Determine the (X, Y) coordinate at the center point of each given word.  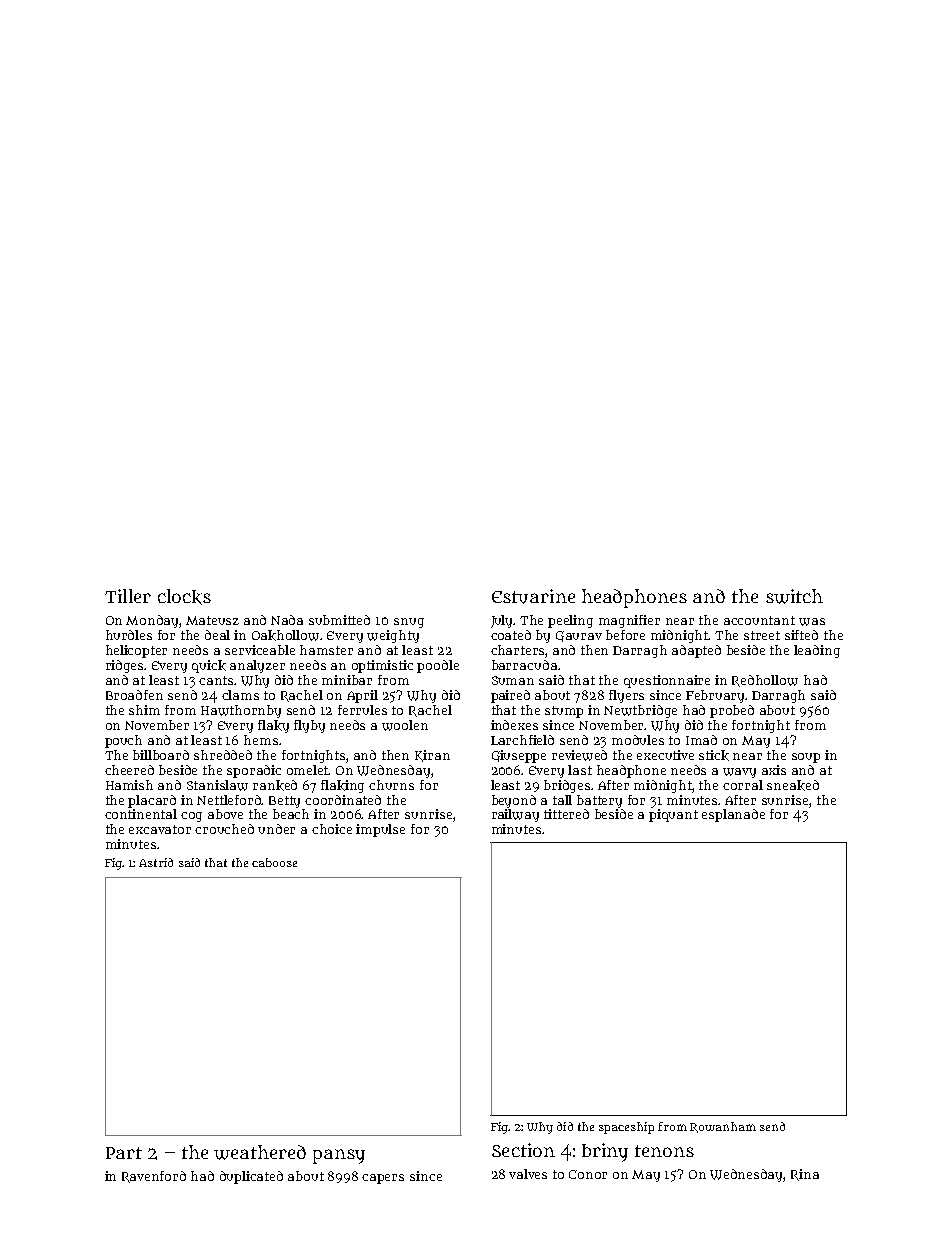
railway (515, 815)
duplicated (251, 1177)
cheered (129, 770)
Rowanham (723, 1127)
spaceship (626, 1128)
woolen (405, 725)
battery (599, 801)
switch (794, 596)
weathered (260, 1152)
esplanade (733, 815)
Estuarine (533, 596)
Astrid (156, 862)
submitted (339, 620)
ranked (275, 785)
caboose (274, 862)
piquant (673, 815)
